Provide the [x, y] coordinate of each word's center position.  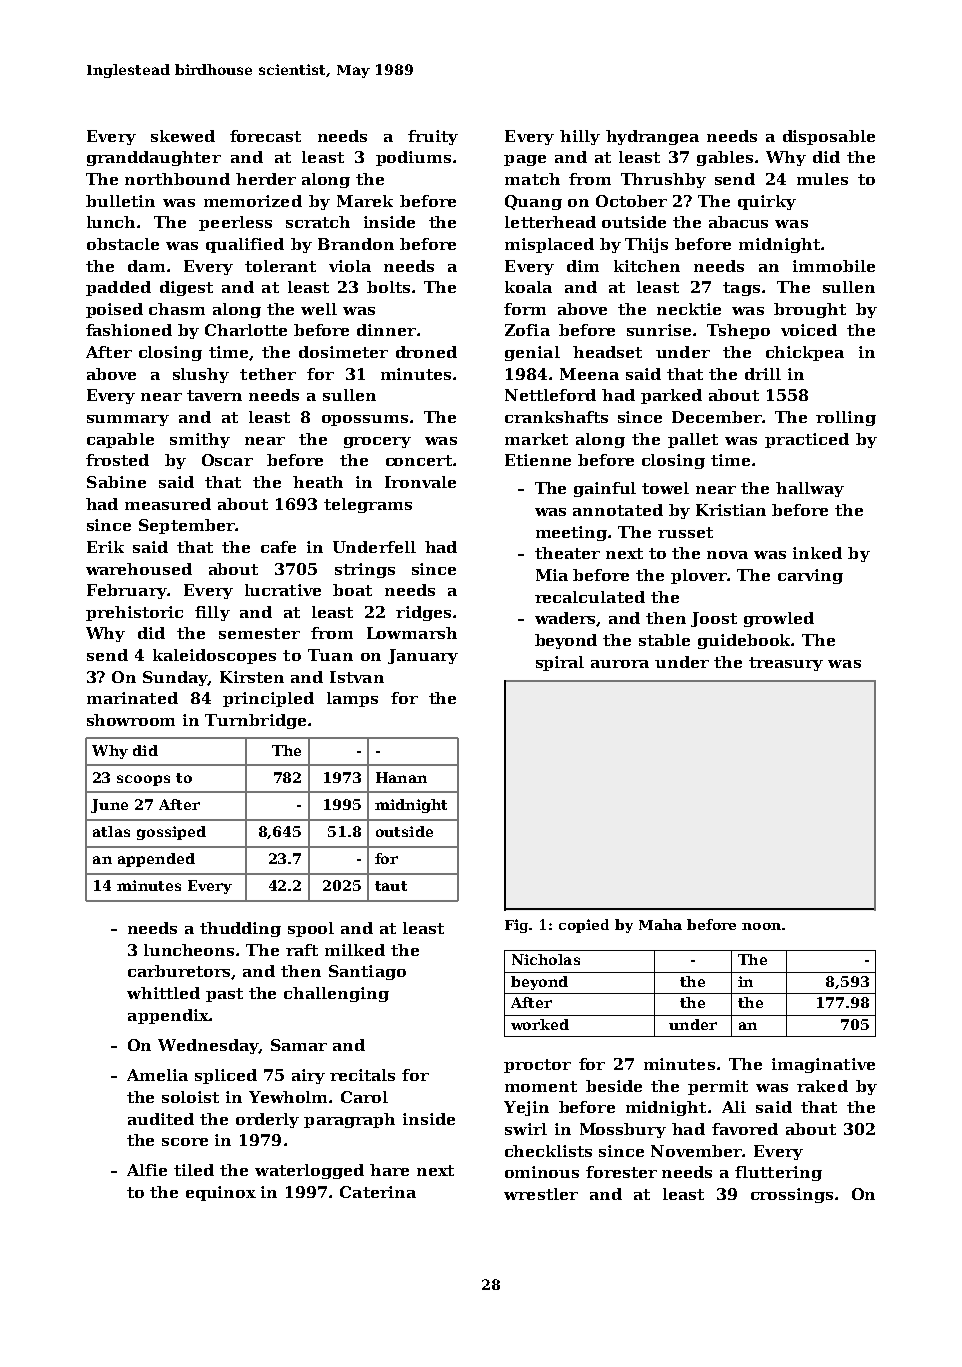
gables [725, 158]
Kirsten [252, 677]
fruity [433, 137]
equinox [221, 1193]
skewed [183, 136]
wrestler [541, 1194]
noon [761, 926]
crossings [792, 1195]
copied [584, 926]
